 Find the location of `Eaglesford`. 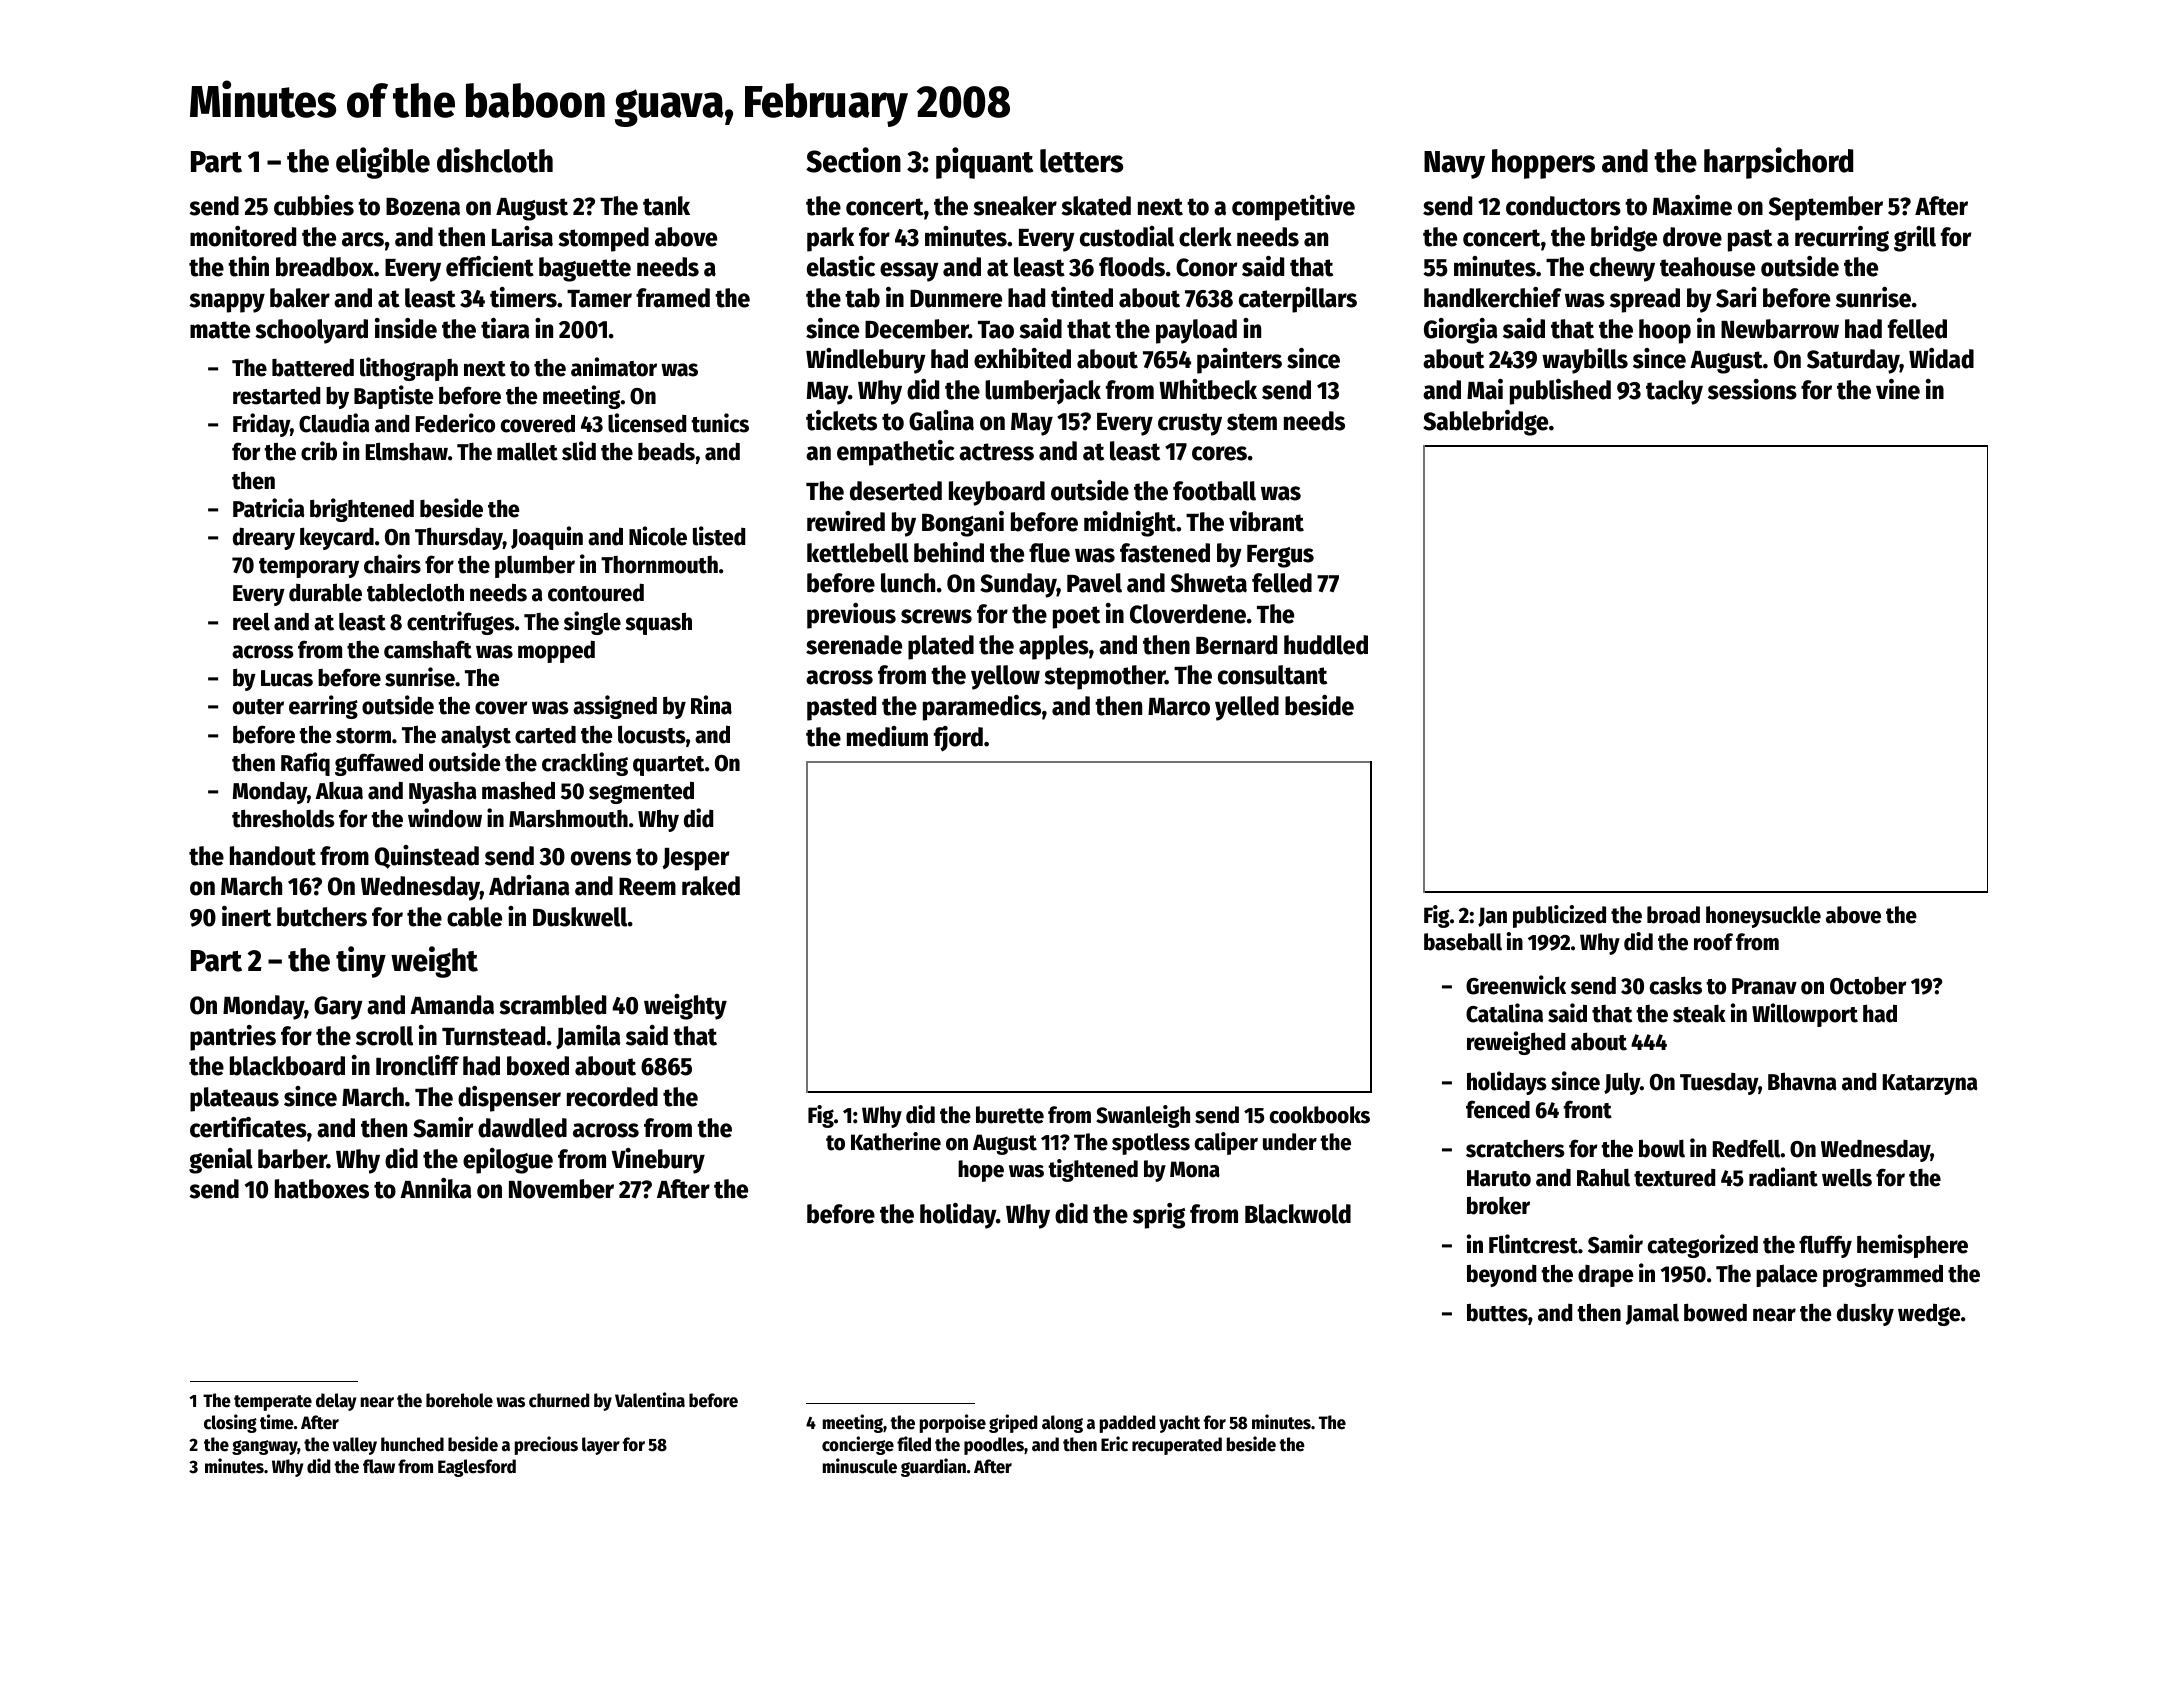

Eaglesford is located at coordinates (477, 1468).
